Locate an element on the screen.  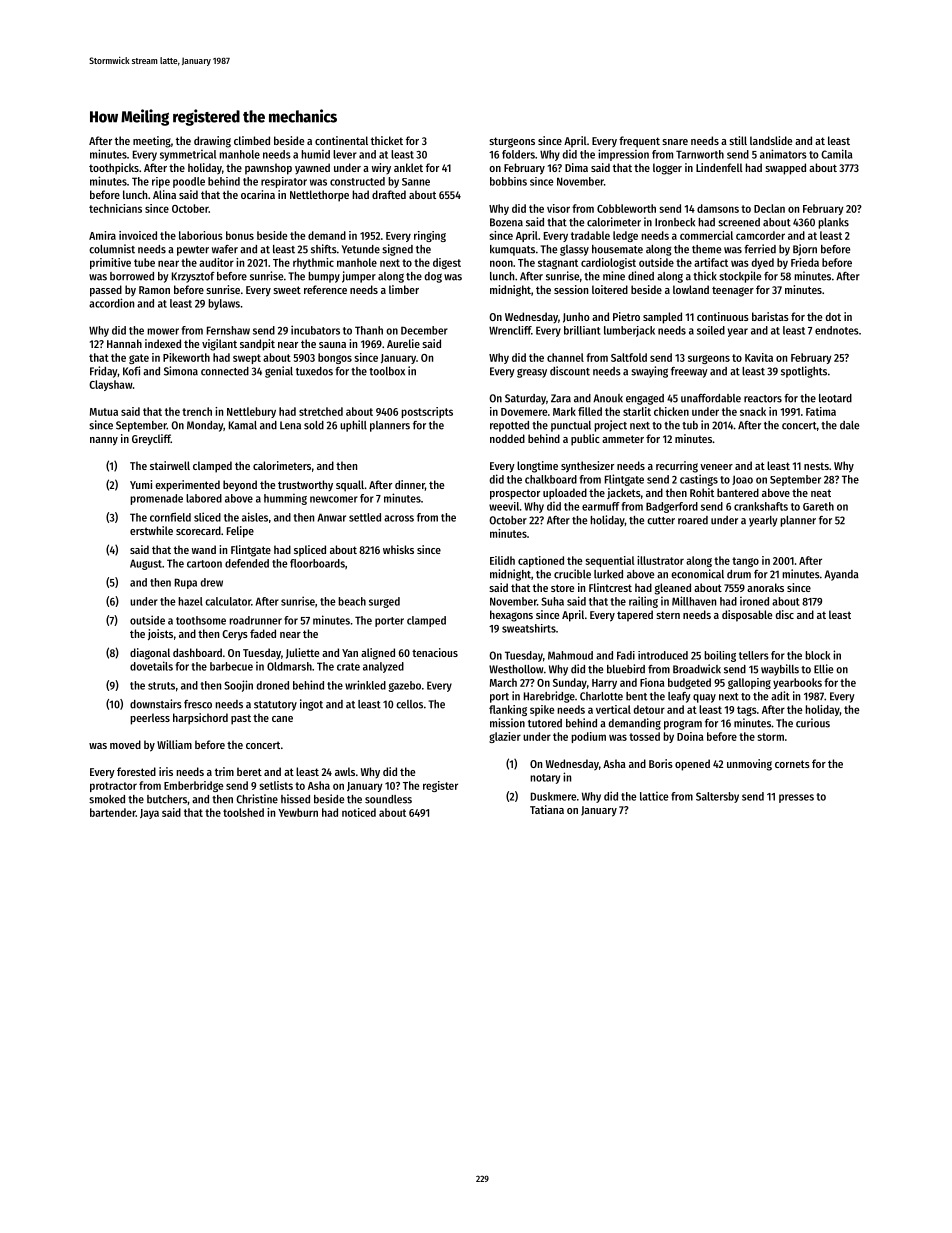
mower is located at coordinates (163, 331).
